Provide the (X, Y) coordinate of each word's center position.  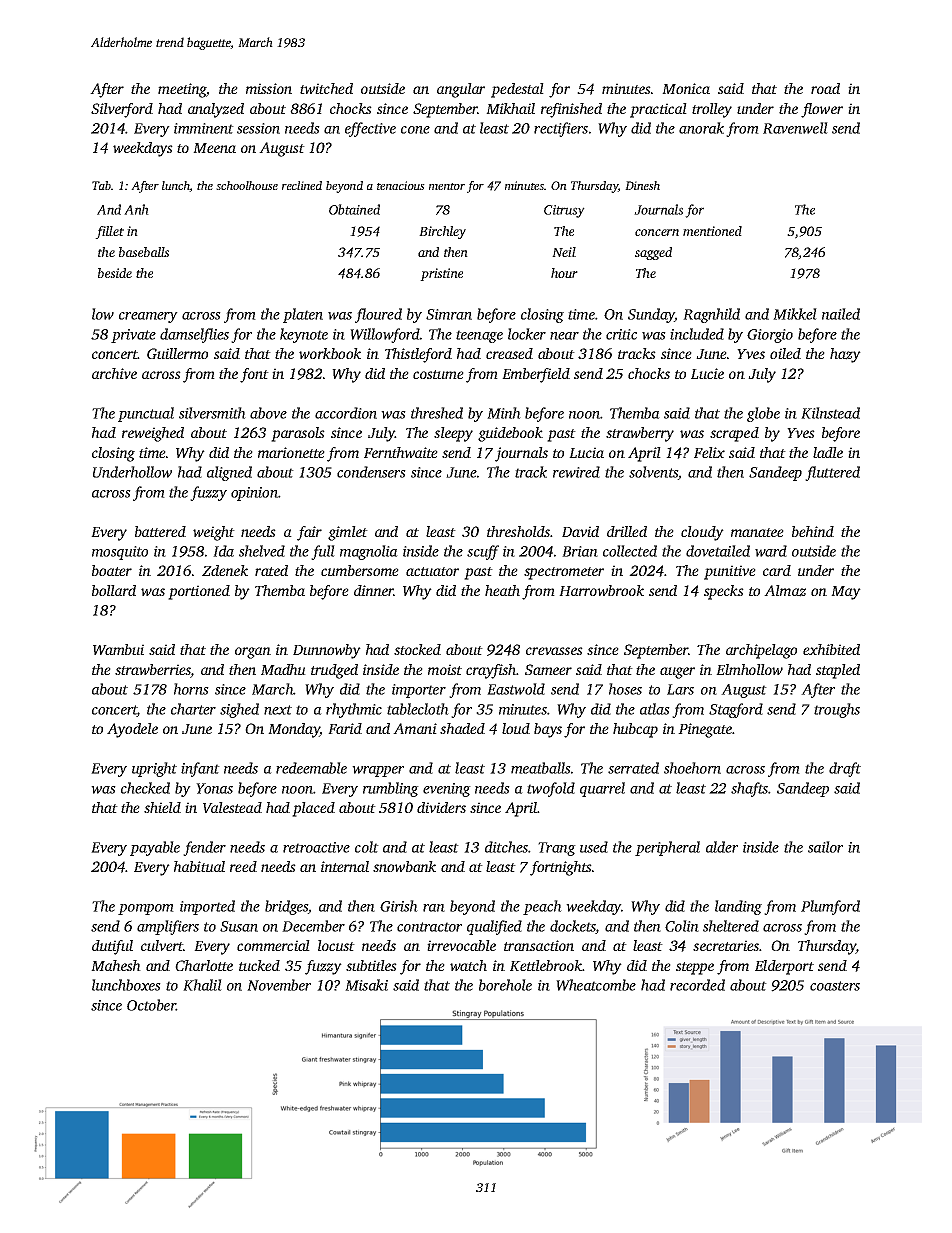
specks (724, 592)
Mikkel (795, 314)
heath (502, 590)
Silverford (122, 110)
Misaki (366, 985)
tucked (259, 965)
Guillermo (177, 353)
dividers (441, 807)
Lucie (707, 373)
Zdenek (225, 570)
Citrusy (564, 211)
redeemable (311, 768)
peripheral (667, 848)
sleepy (453, 434)
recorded (697, 985)
